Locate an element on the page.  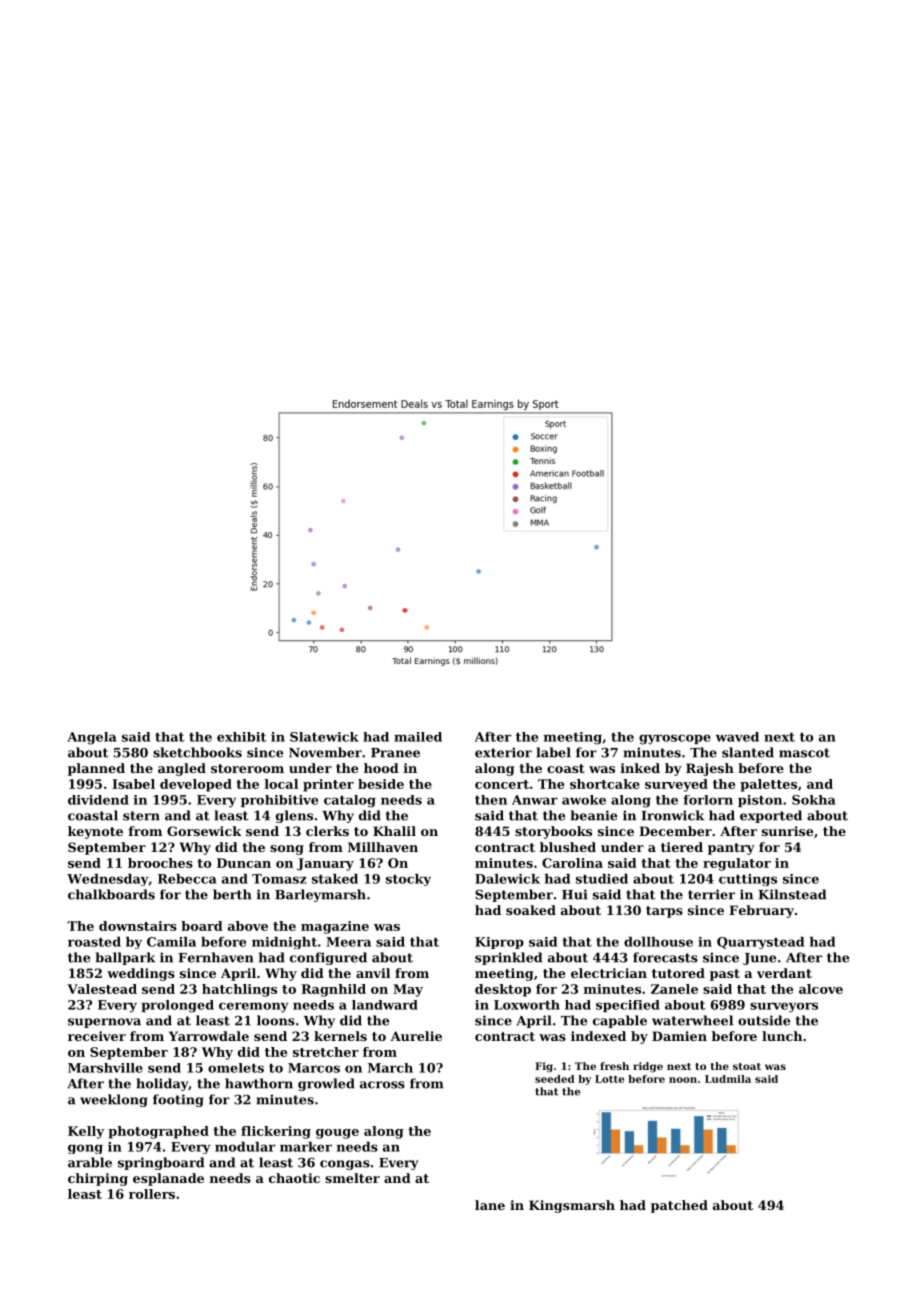
Barleymarsh is located at coordinates (320, 895).
